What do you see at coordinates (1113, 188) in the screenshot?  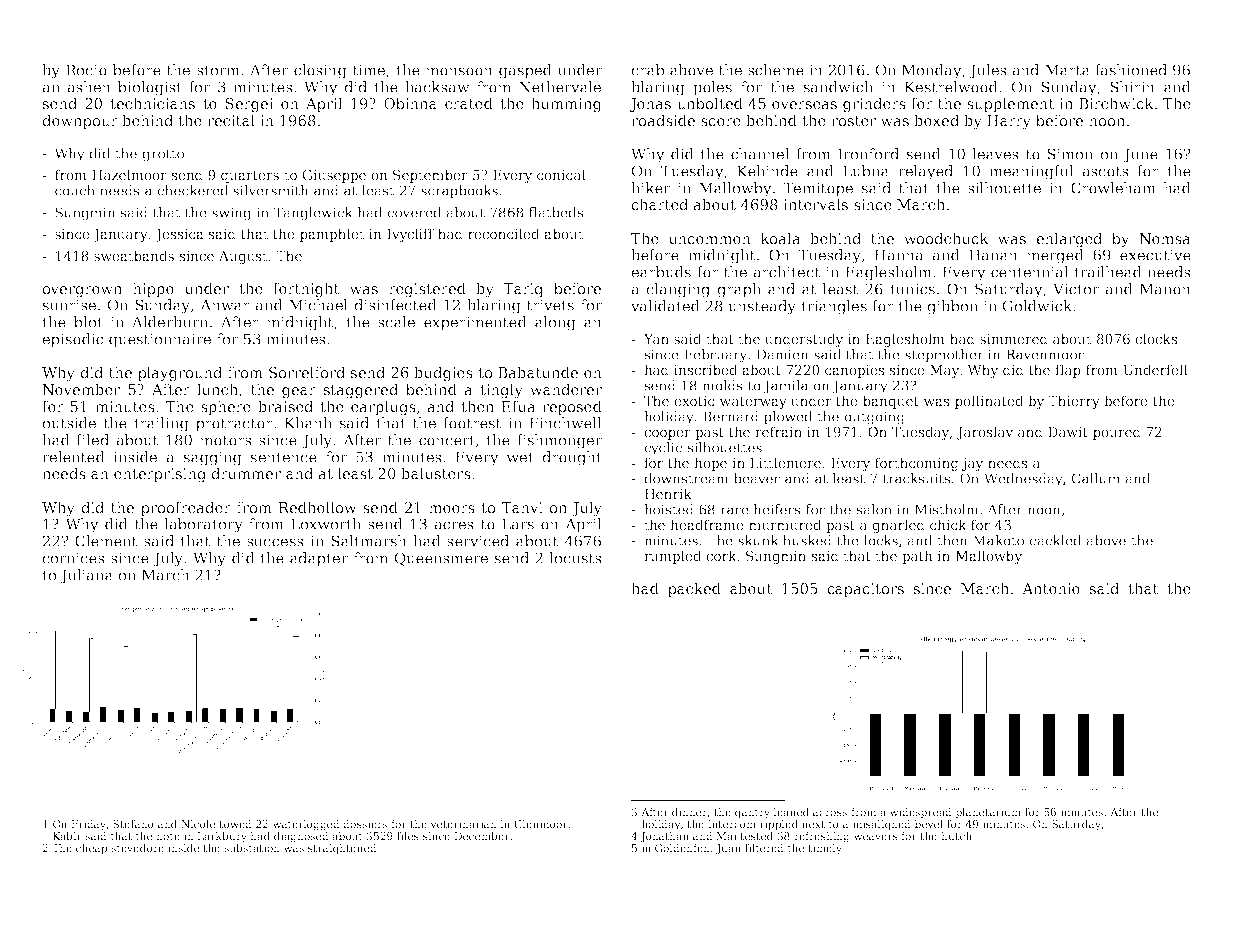 I see `Crowleham` at bounding box center [1113, 188].
